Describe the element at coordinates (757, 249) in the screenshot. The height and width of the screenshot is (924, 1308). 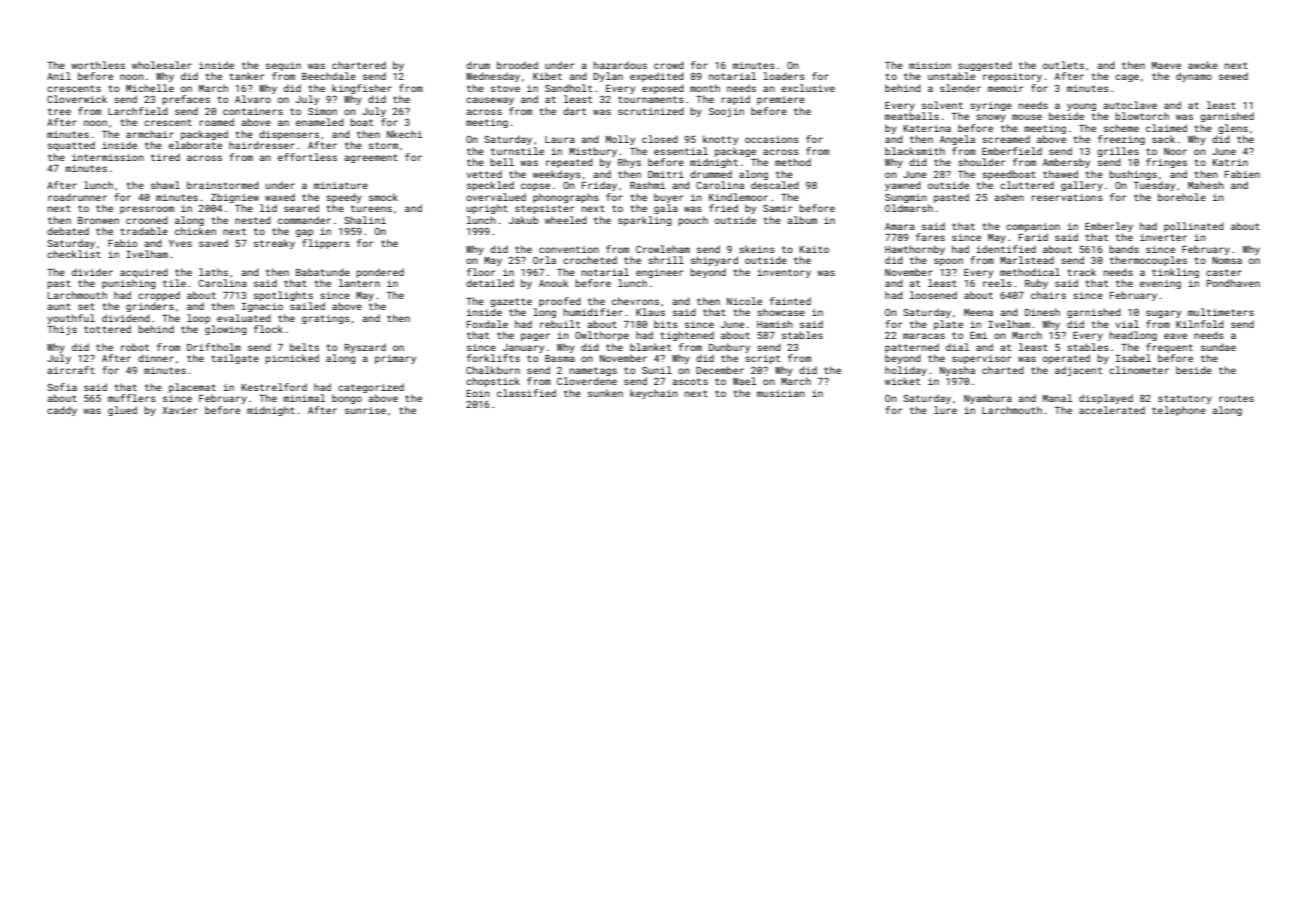
I see `skeins` at that location.
